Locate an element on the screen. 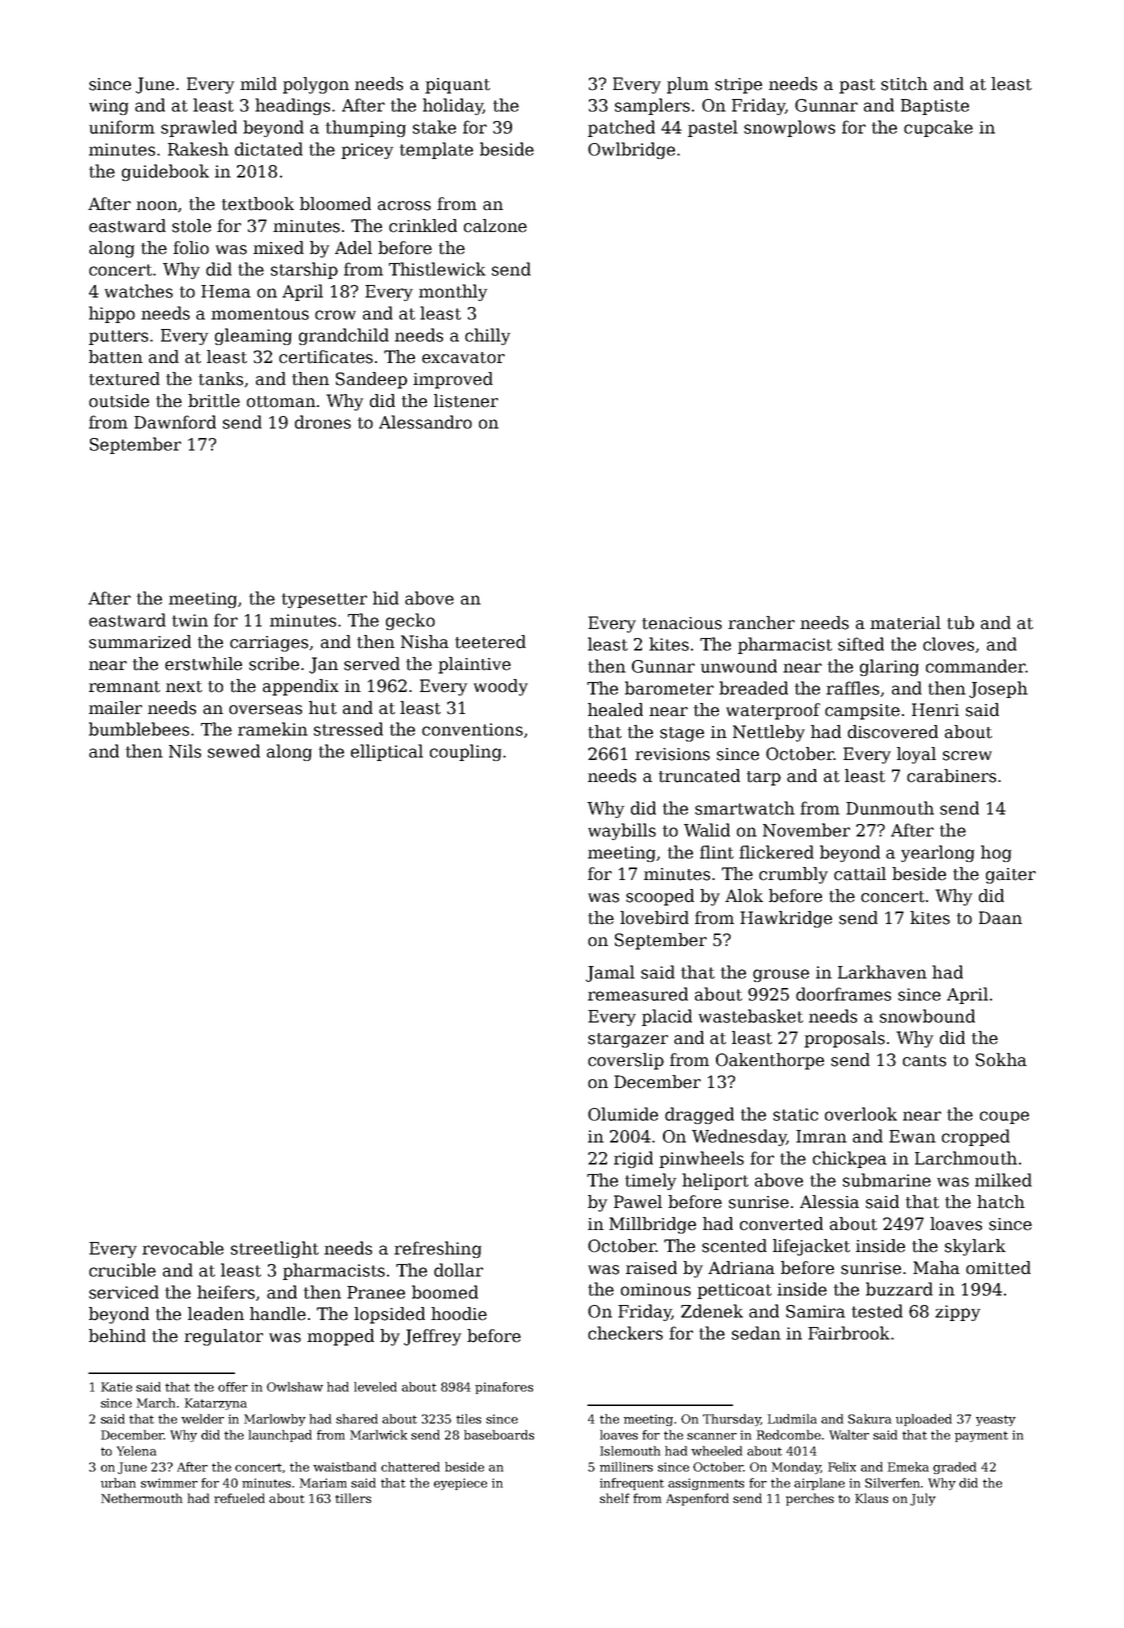  leaden is located at coordinates (216, 1314).
